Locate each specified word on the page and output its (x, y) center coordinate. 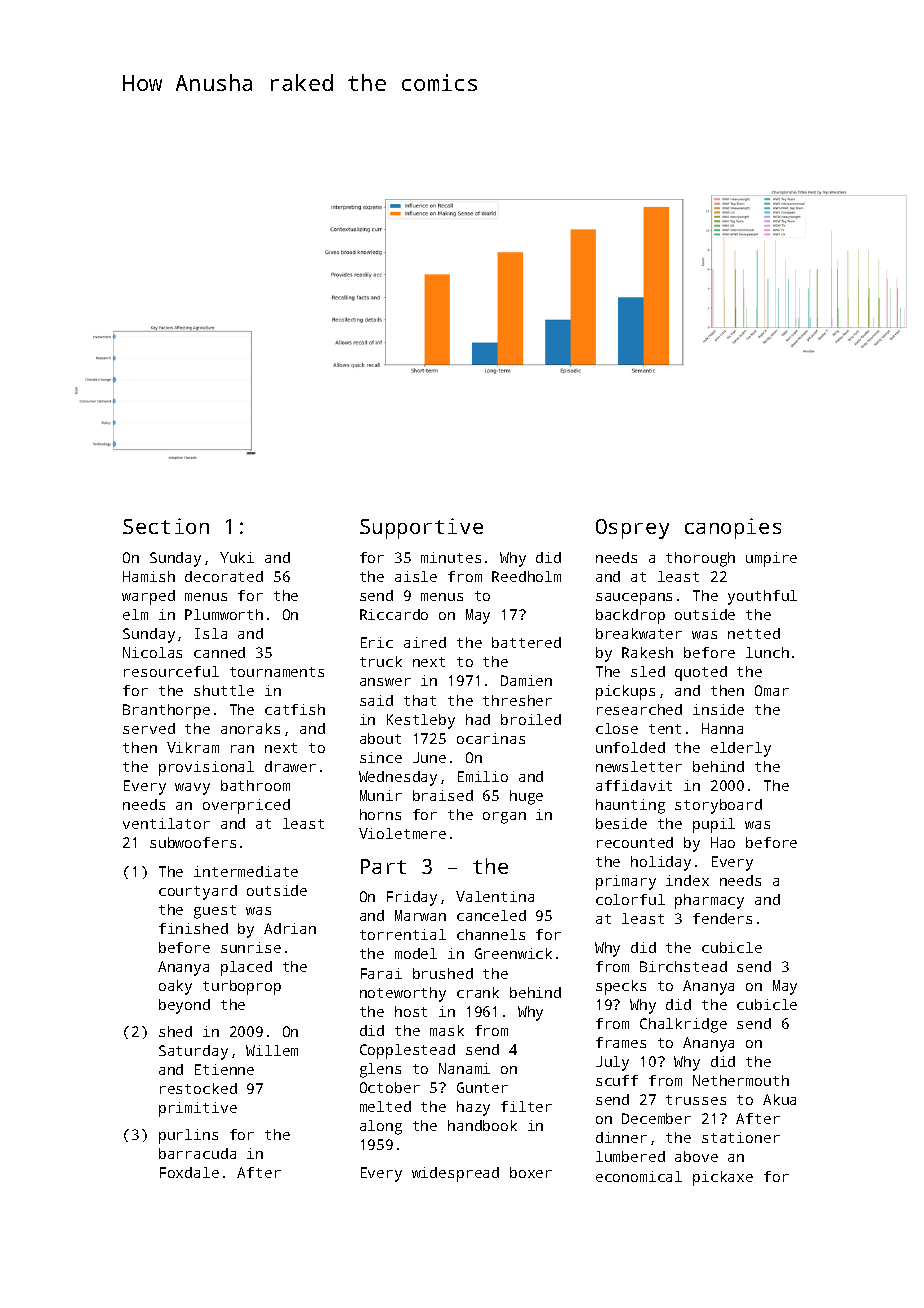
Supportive (421, 528)
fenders (722, 918)
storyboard (718, 806)
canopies (733, 528)
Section (166, 526)
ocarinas (491, 738)
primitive (198, 1109)
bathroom (255, 785)
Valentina (495, 896)
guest (215, 912)
